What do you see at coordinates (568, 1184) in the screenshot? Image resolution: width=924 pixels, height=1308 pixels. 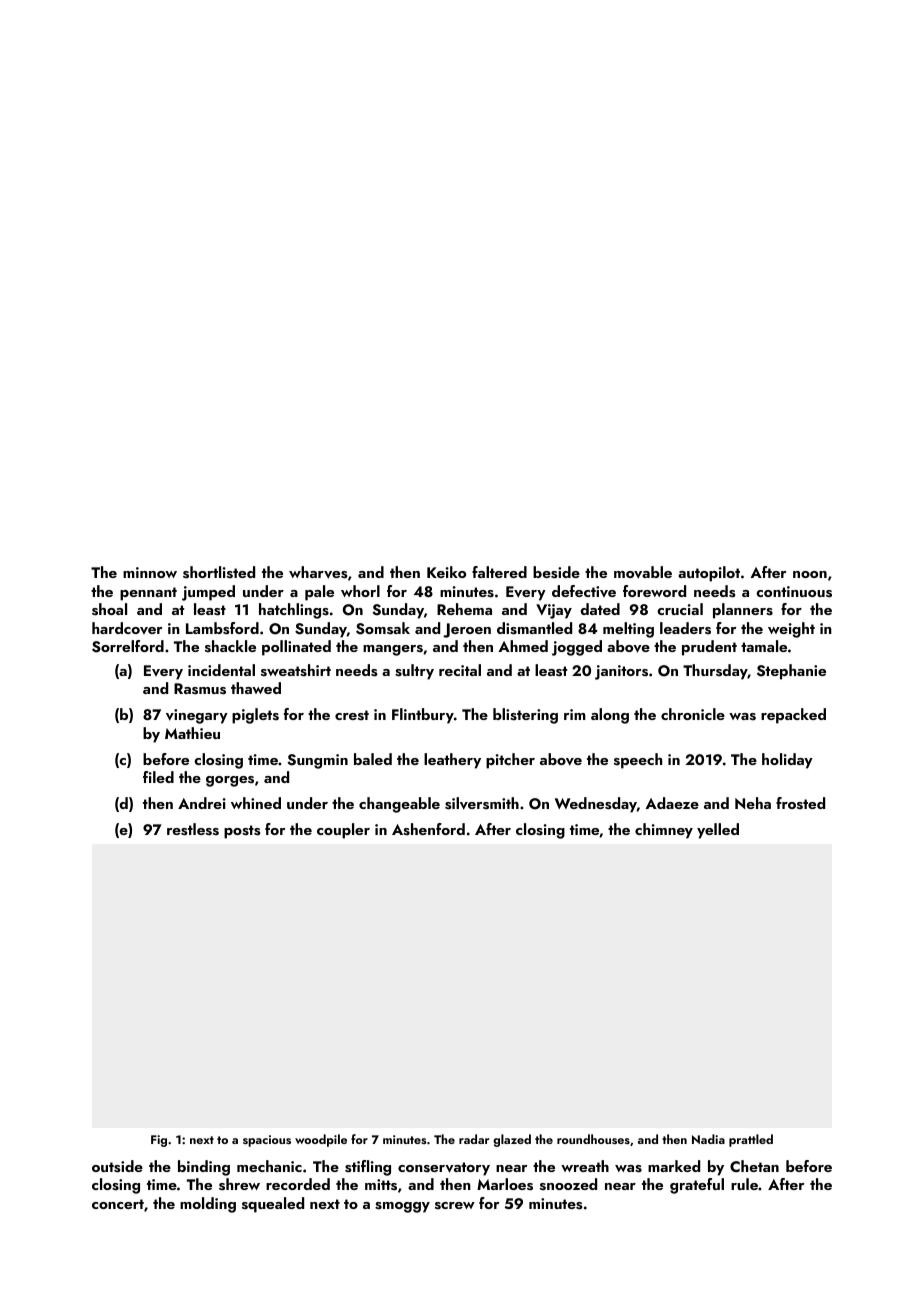 I see `snoozed` at bounding box center [568, 1184].
